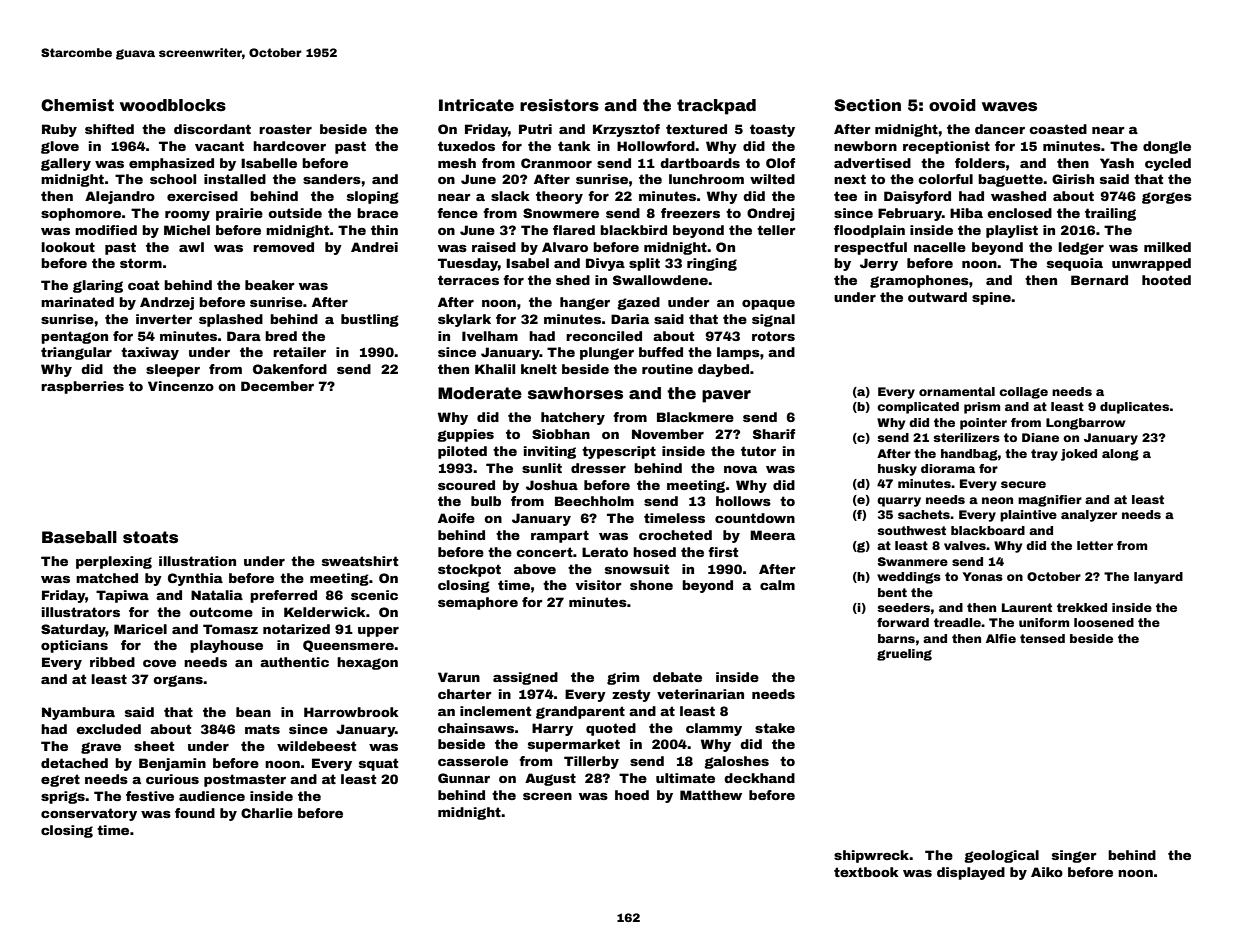 The width and height of the image is (1233, 952). I want to click on joked, so click(1079, 455).
